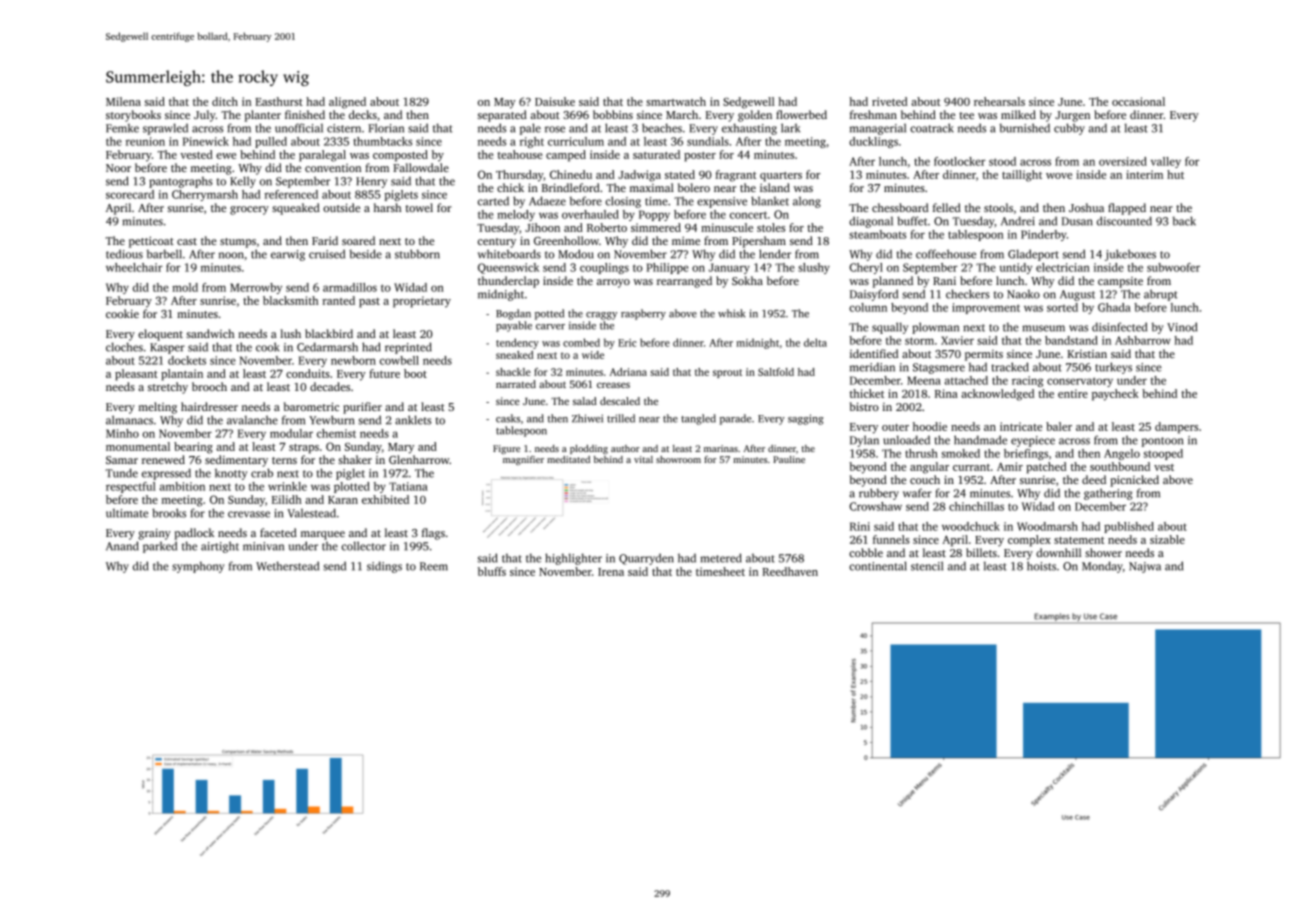 The image size is (1308, 924). I want to click on Poppy, so click(654, 215).
